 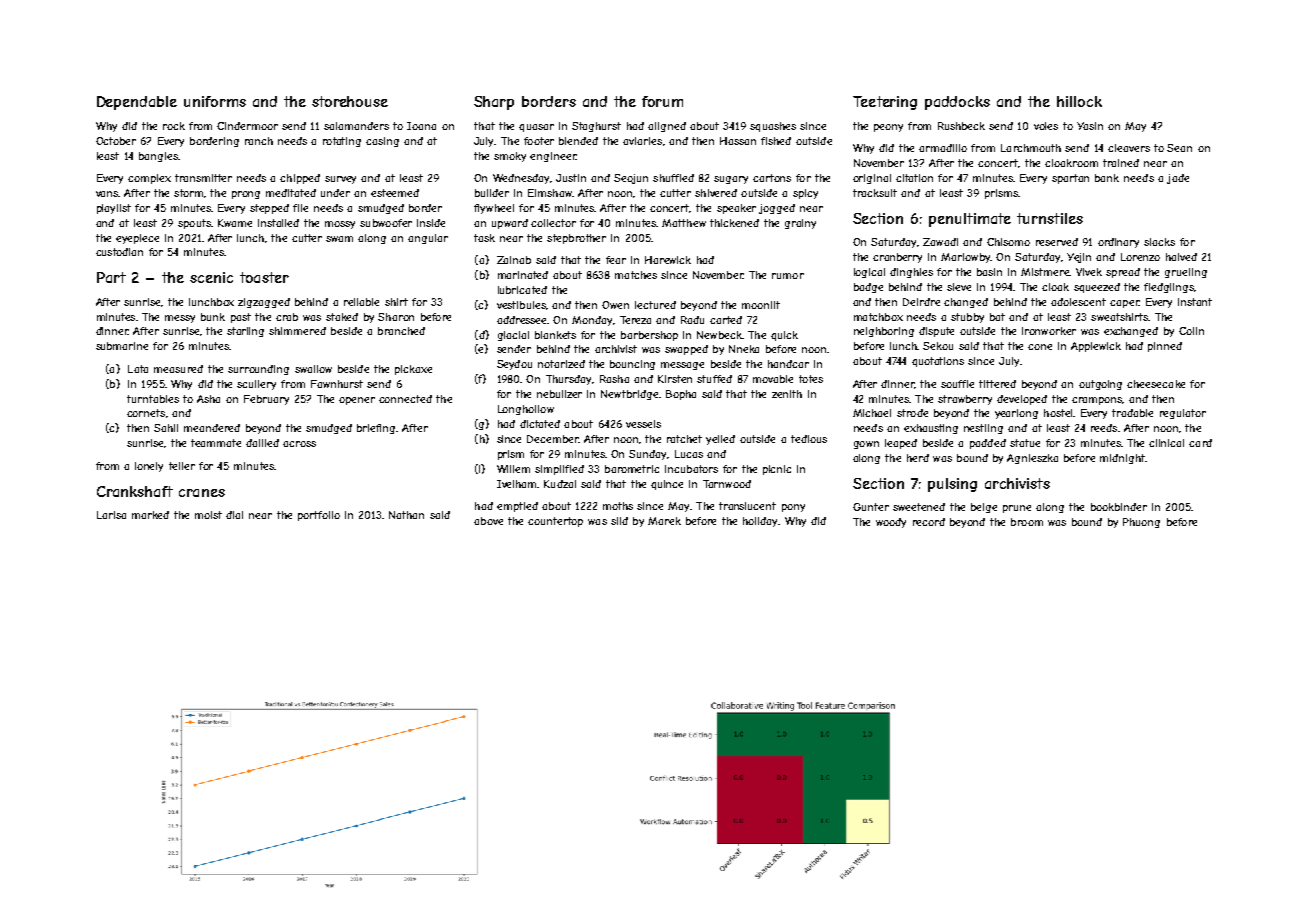 I want to click on dispute, so click(x=936, y=332).
